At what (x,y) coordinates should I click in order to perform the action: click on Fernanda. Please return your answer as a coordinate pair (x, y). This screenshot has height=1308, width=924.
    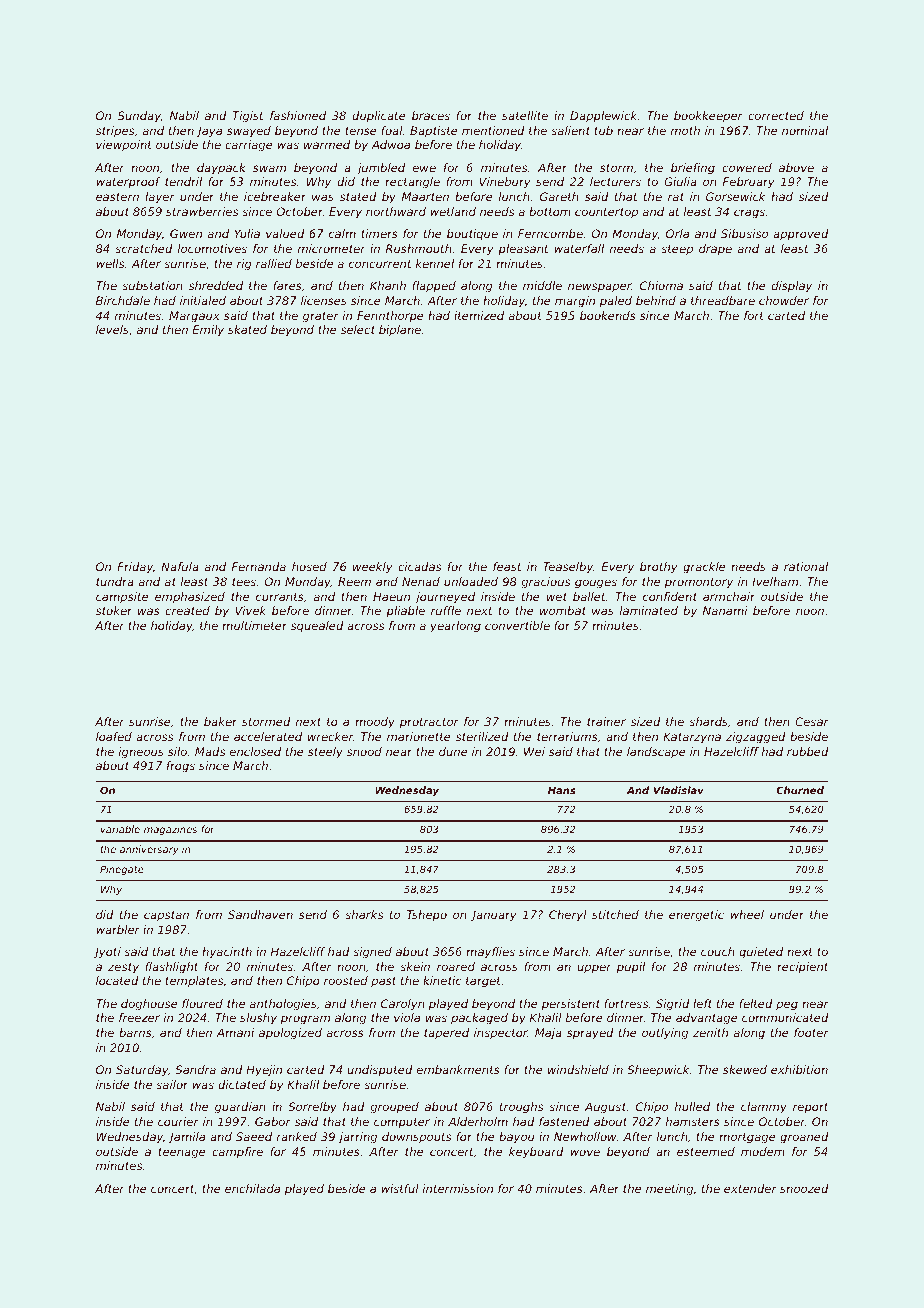
    Looking at the image, I should click on (259, 566).
